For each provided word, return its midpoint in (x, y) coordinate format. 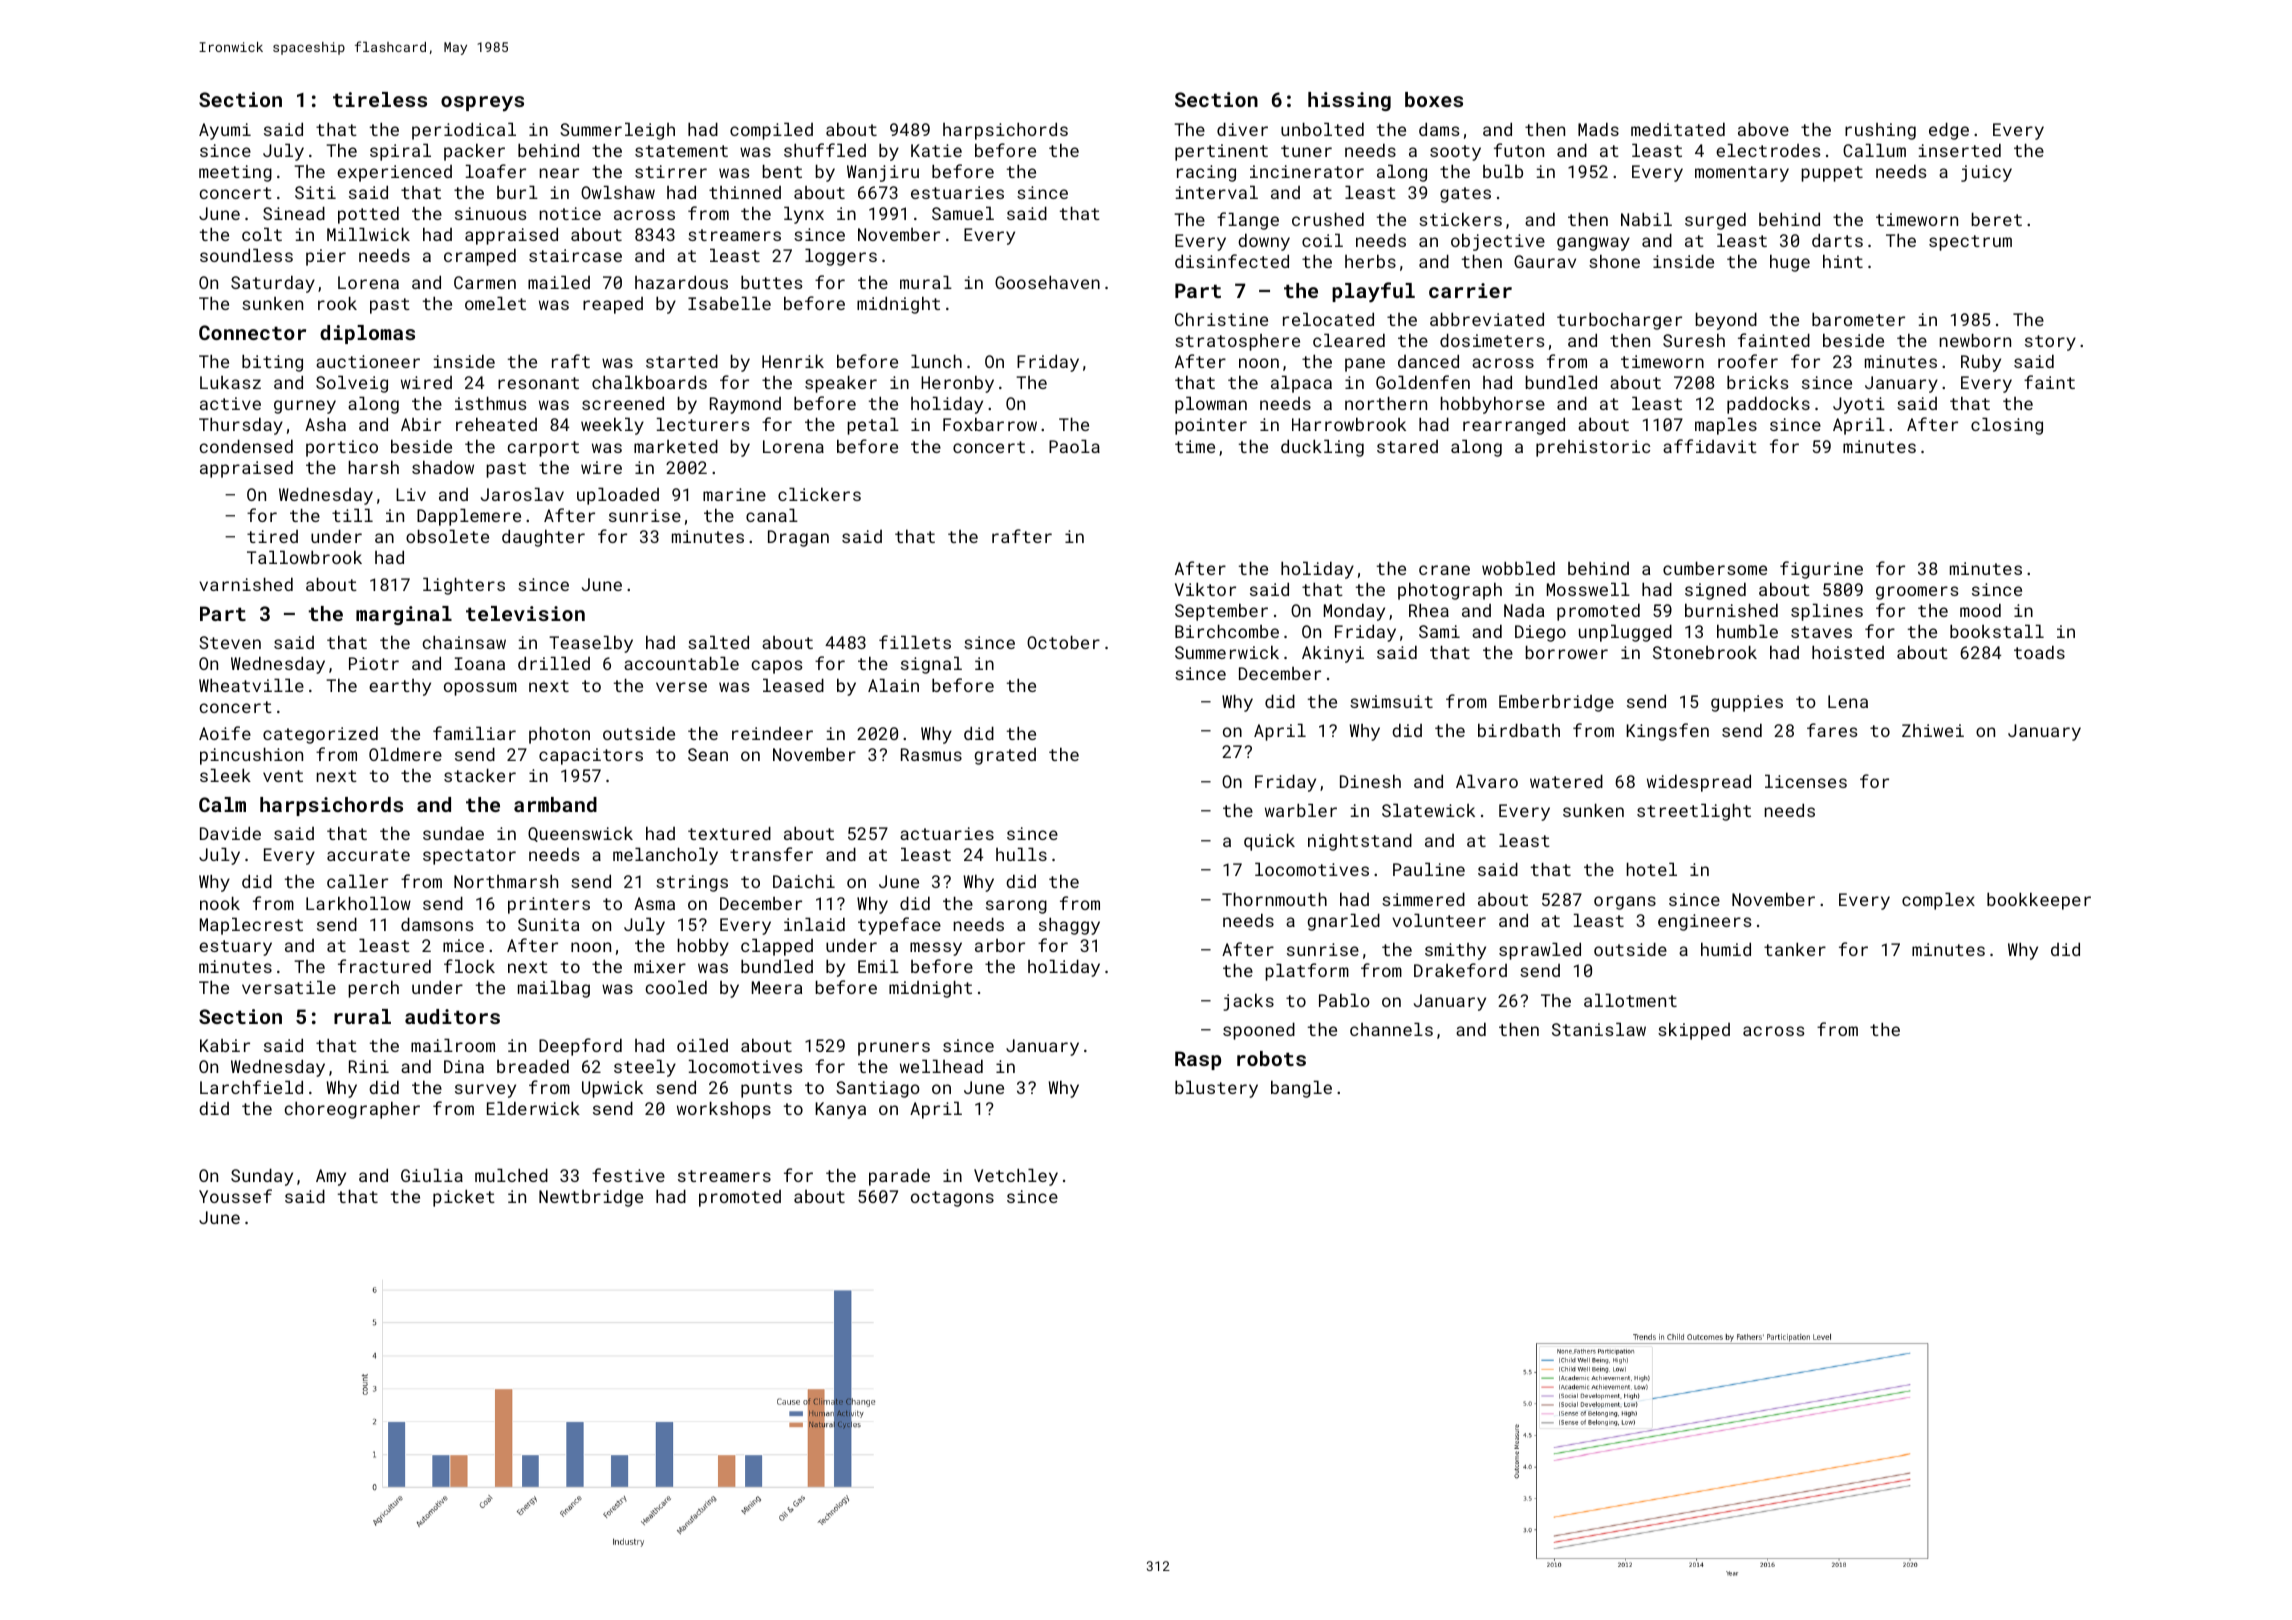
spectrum (1970, 243)
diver (1242, 129)
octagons (952, 1199)
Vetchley (1016, 1177)
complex (1938, 901)
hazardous (681, 282)
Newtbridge (591, 1198)
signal (931, 665)
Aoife (225, 733)
